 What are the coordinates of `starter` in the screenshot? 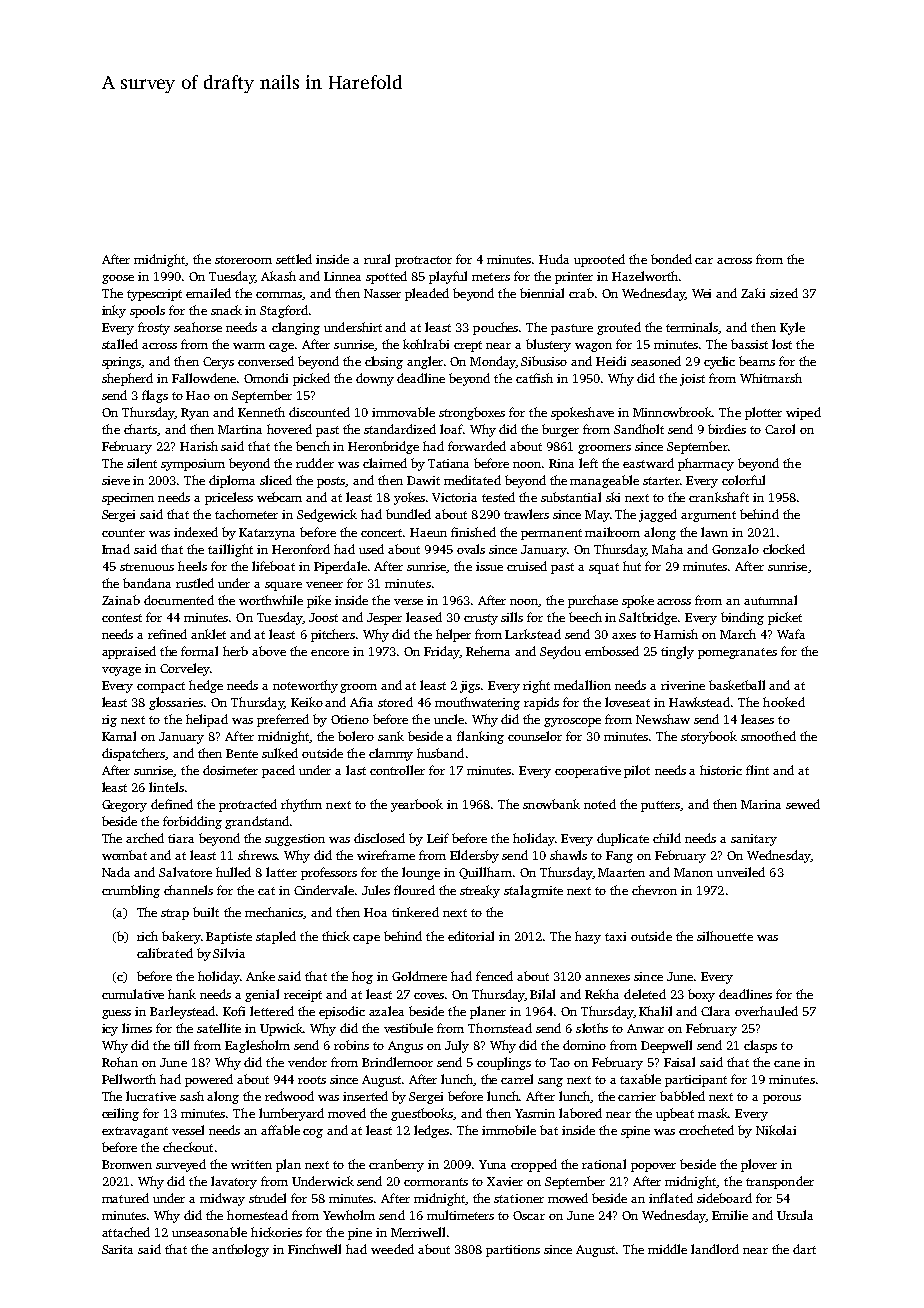 It's located at (661, 481).
